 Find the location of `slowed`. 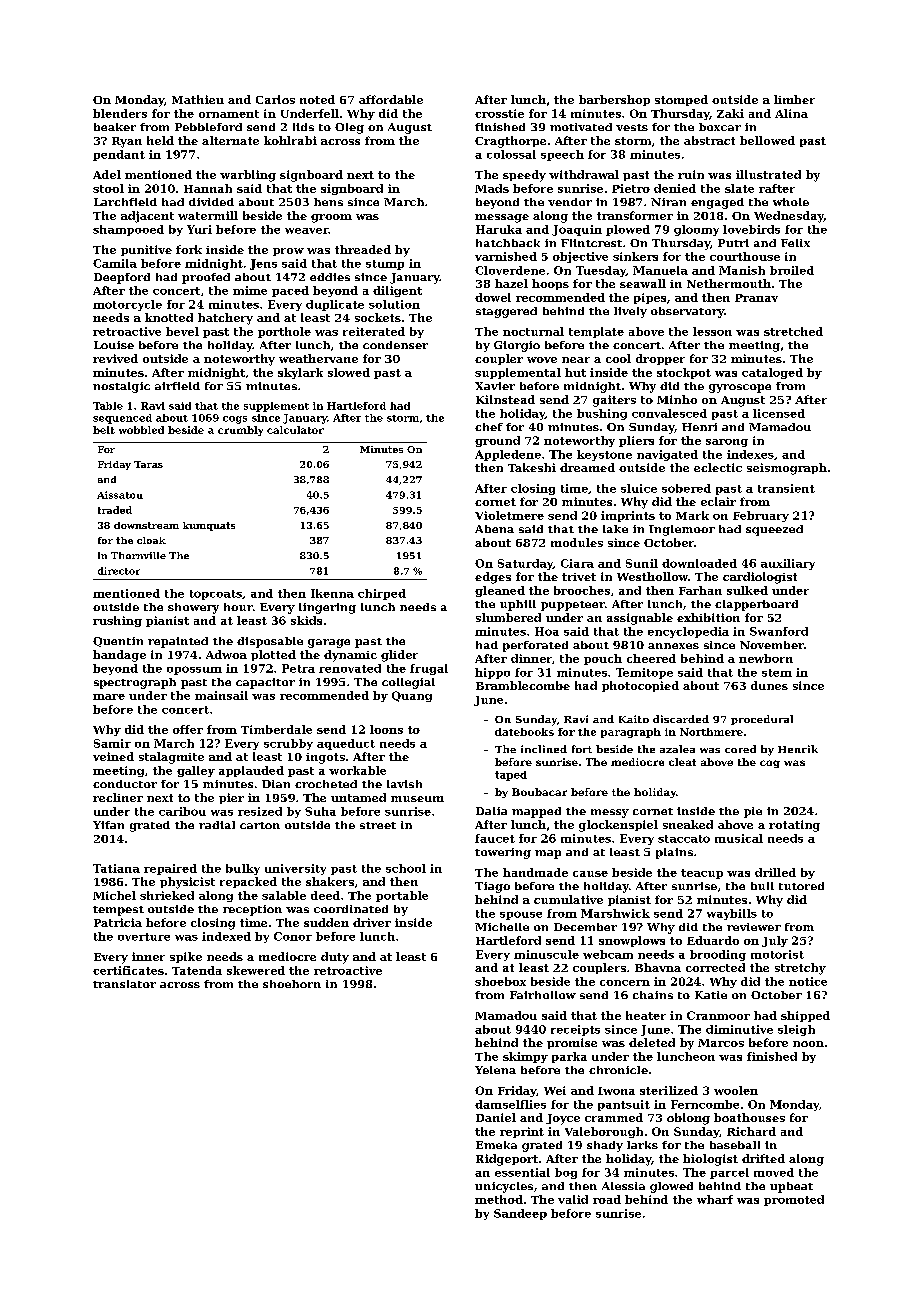

slowed is located at coordinates (349, 372).
